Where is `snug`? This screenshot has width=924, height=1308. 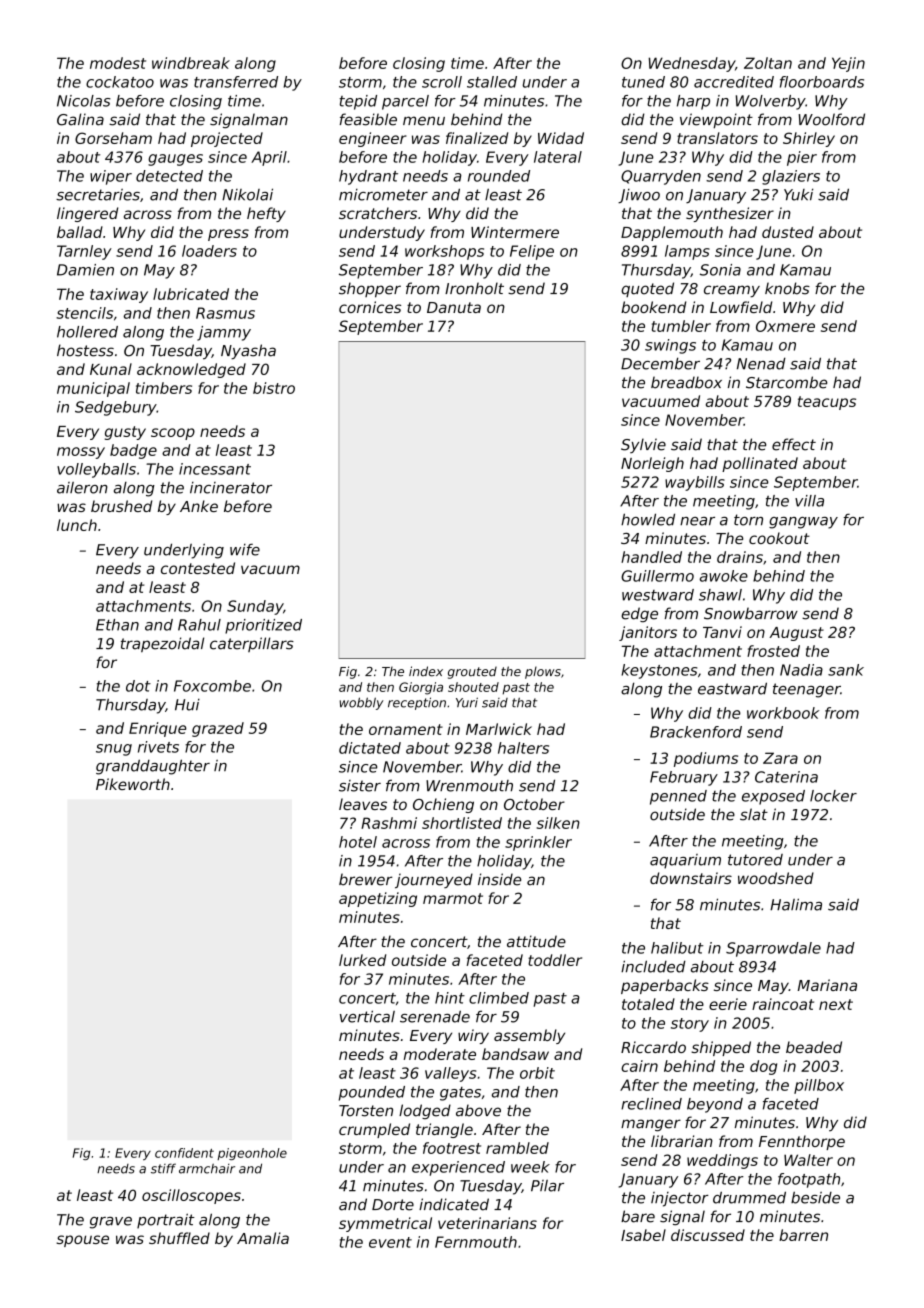 snug is located at coordinates (114, 750).
